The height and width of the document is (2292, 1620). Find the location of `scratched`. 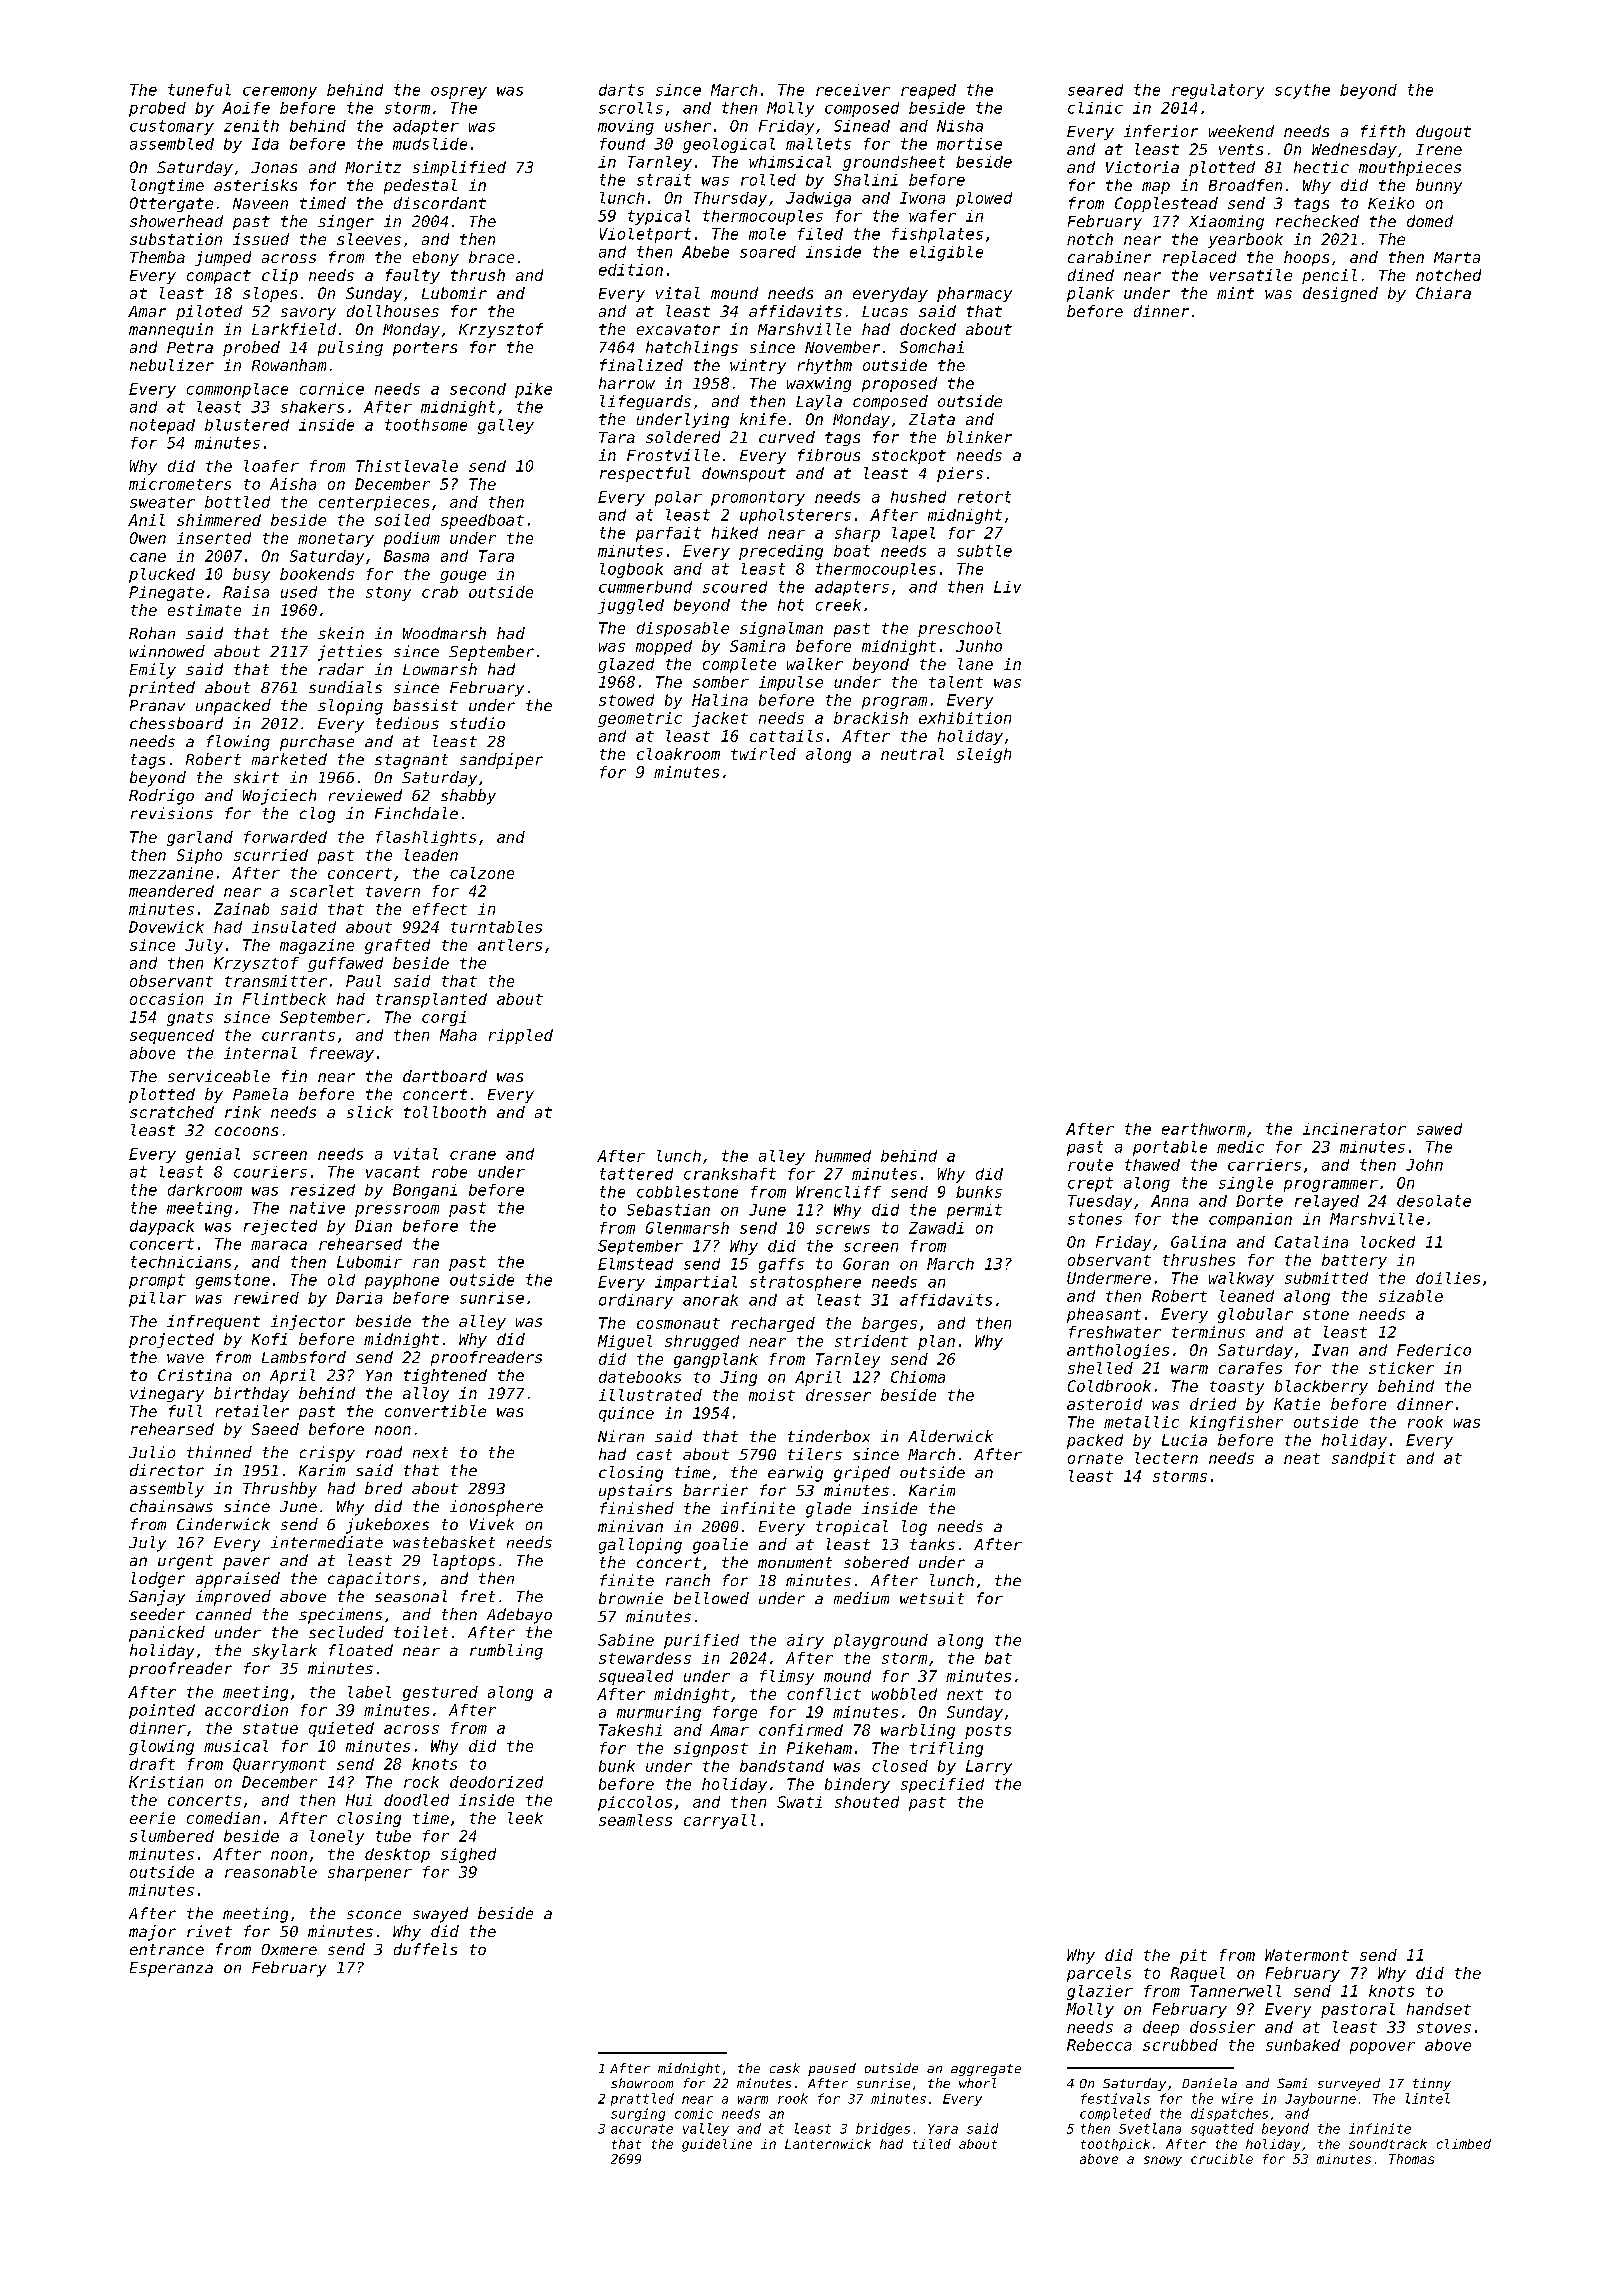

scratched is located at coordinates (172, 1112).
